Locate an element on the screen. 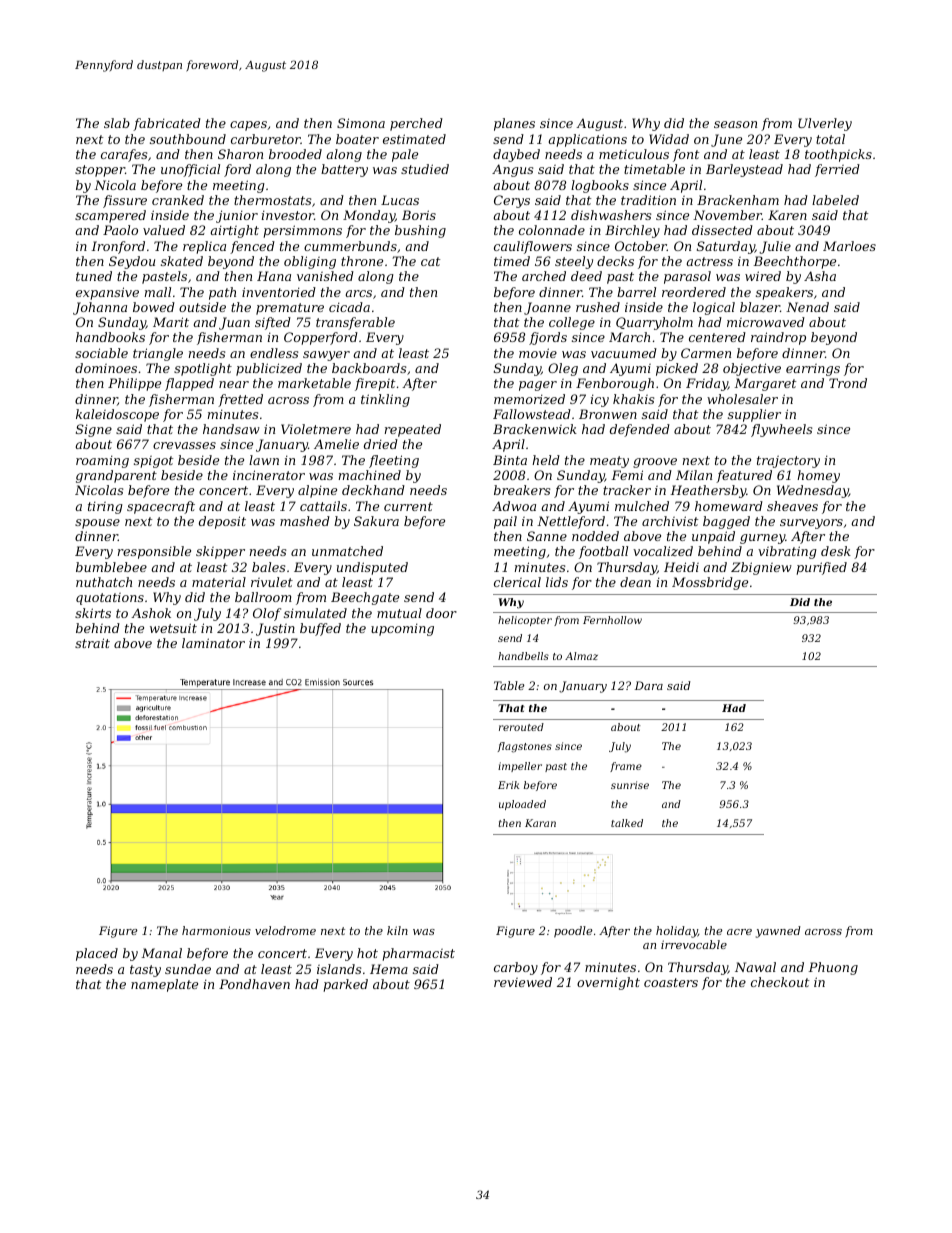 The height and width of the screenshot is (1233, 952). impeller is located at coordinates (520, 767).
